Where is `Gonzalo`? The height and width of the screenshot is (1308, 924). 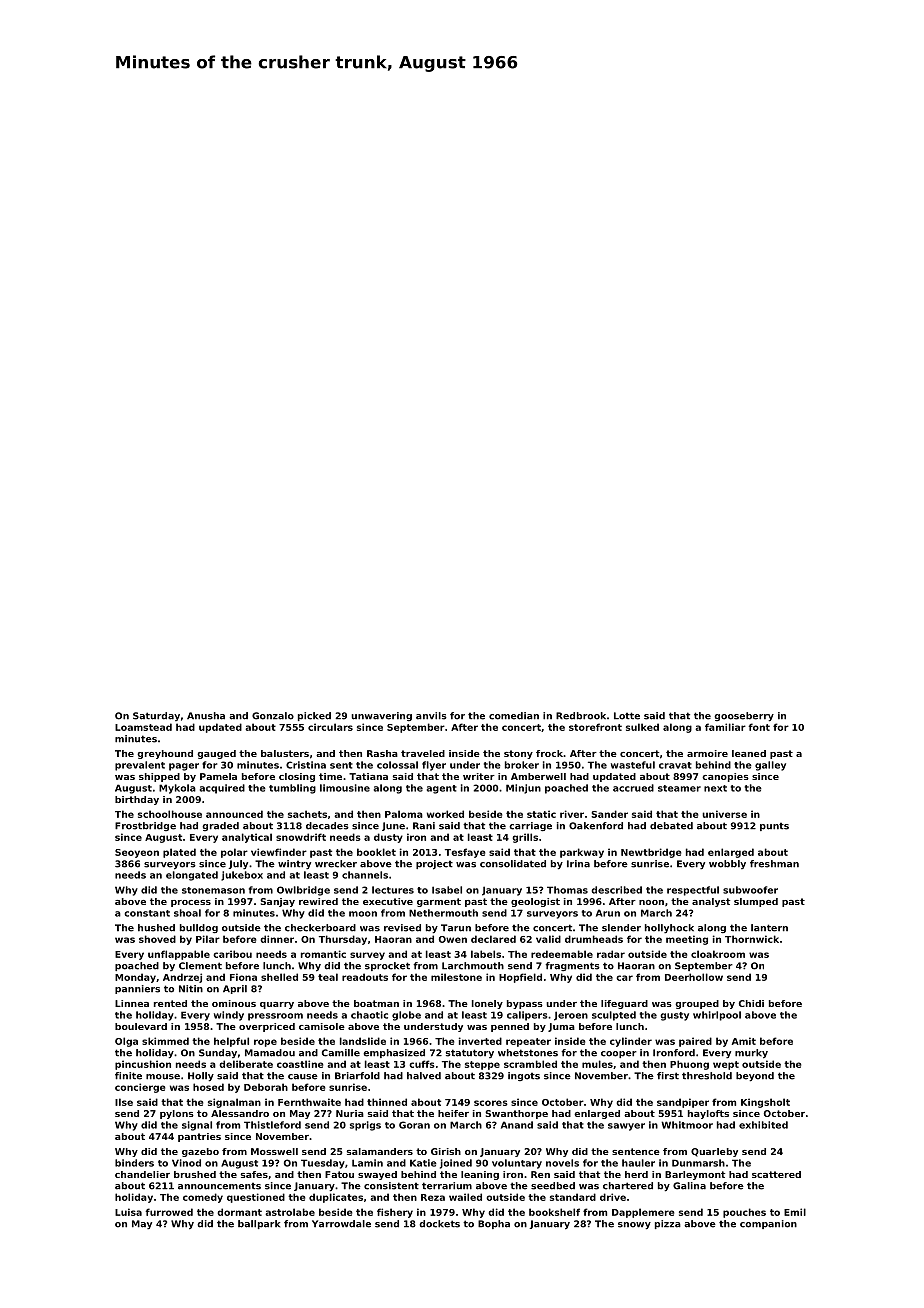
Gonzalo is located at coordinates (273, 716).
